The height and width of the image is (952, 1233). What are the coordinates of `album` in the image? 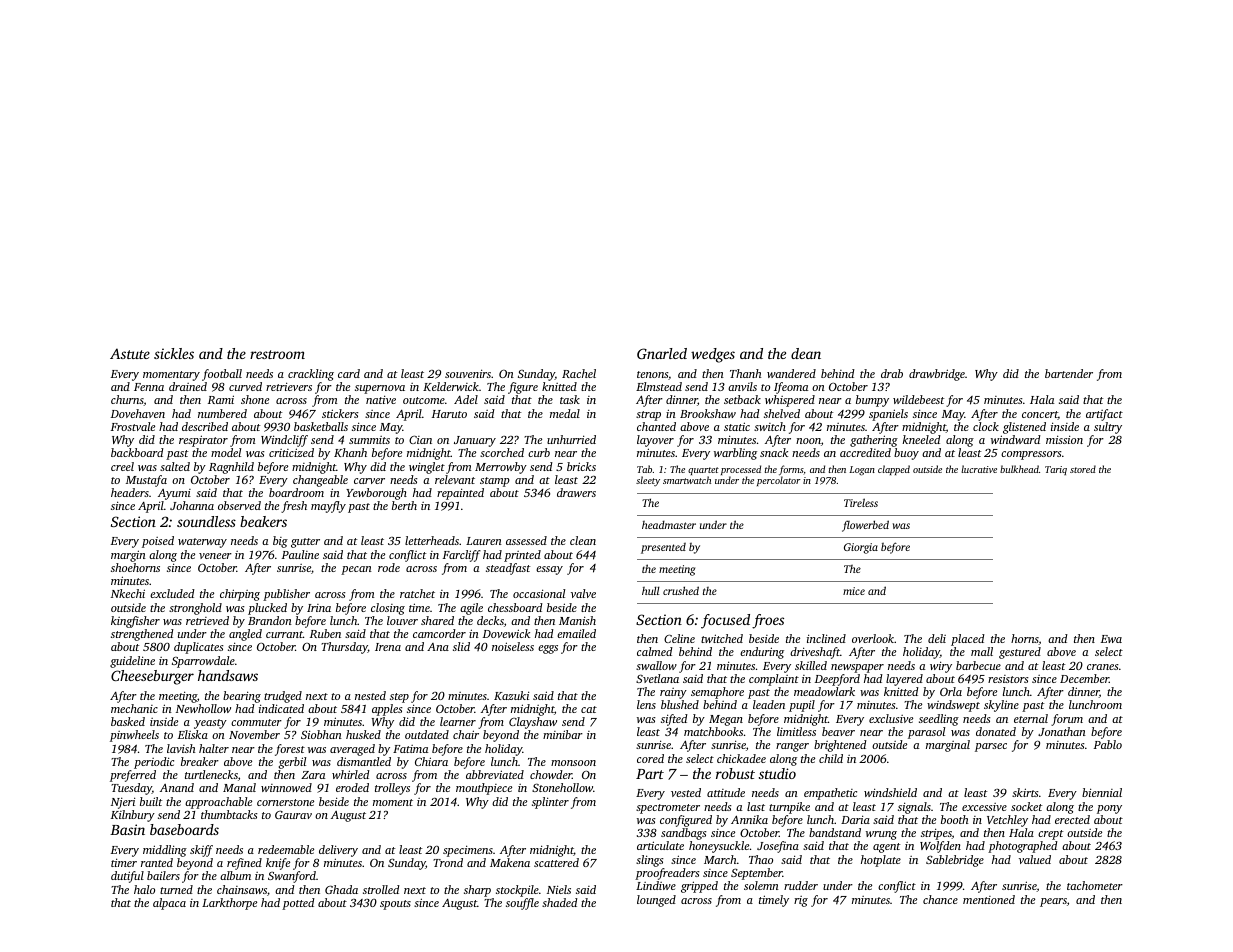 It's located at (235, 875).
